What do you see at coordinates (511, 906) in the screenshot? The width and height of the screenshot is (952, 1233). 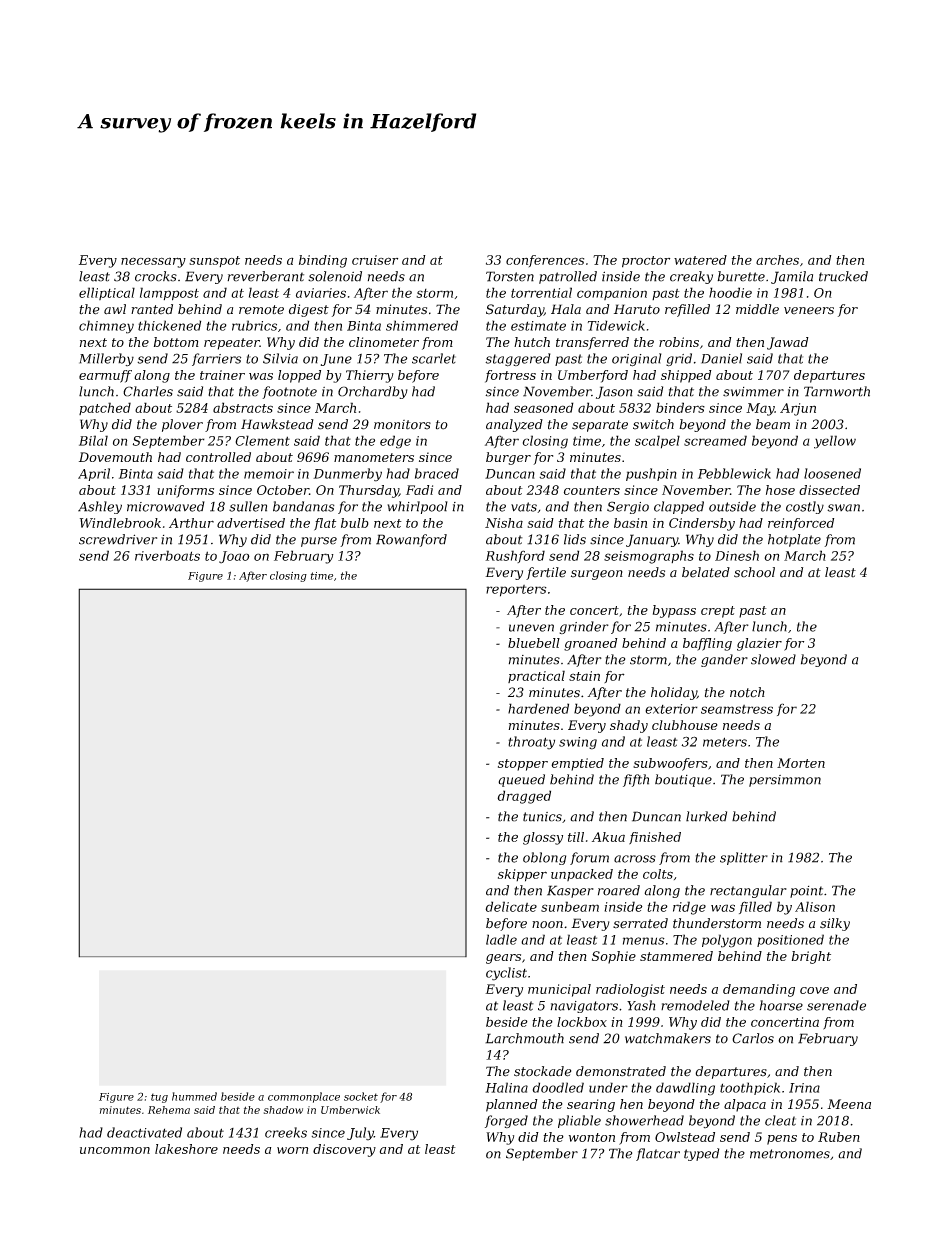 I see `delicate` at bounding box center [511, 906].
